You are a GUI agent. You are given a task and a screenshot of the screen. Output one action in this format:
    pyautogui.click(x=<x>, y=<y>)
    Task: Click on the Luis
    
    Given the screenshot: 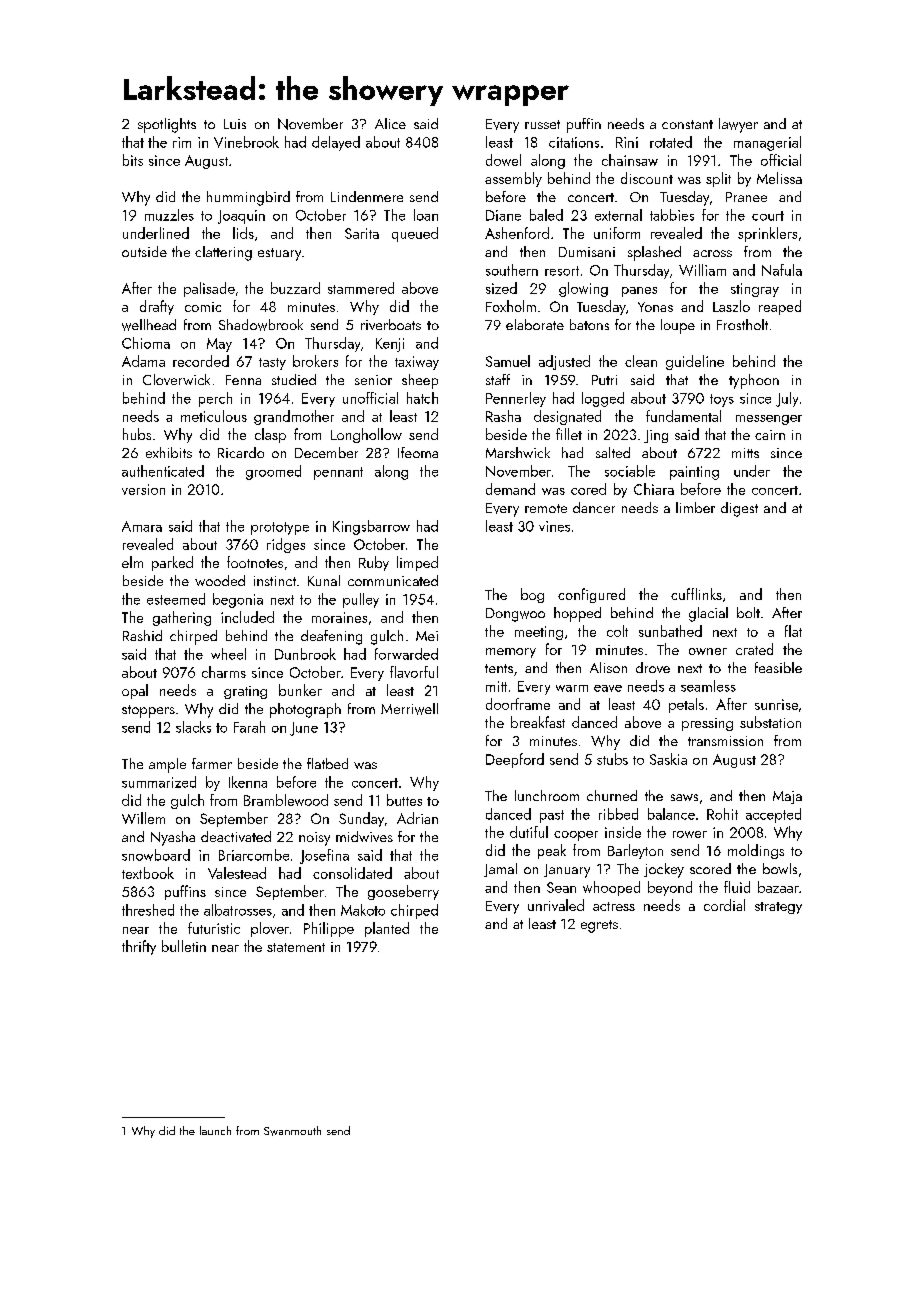 What is the action you would take?
    pyautogui.click(x=235, y=124)
